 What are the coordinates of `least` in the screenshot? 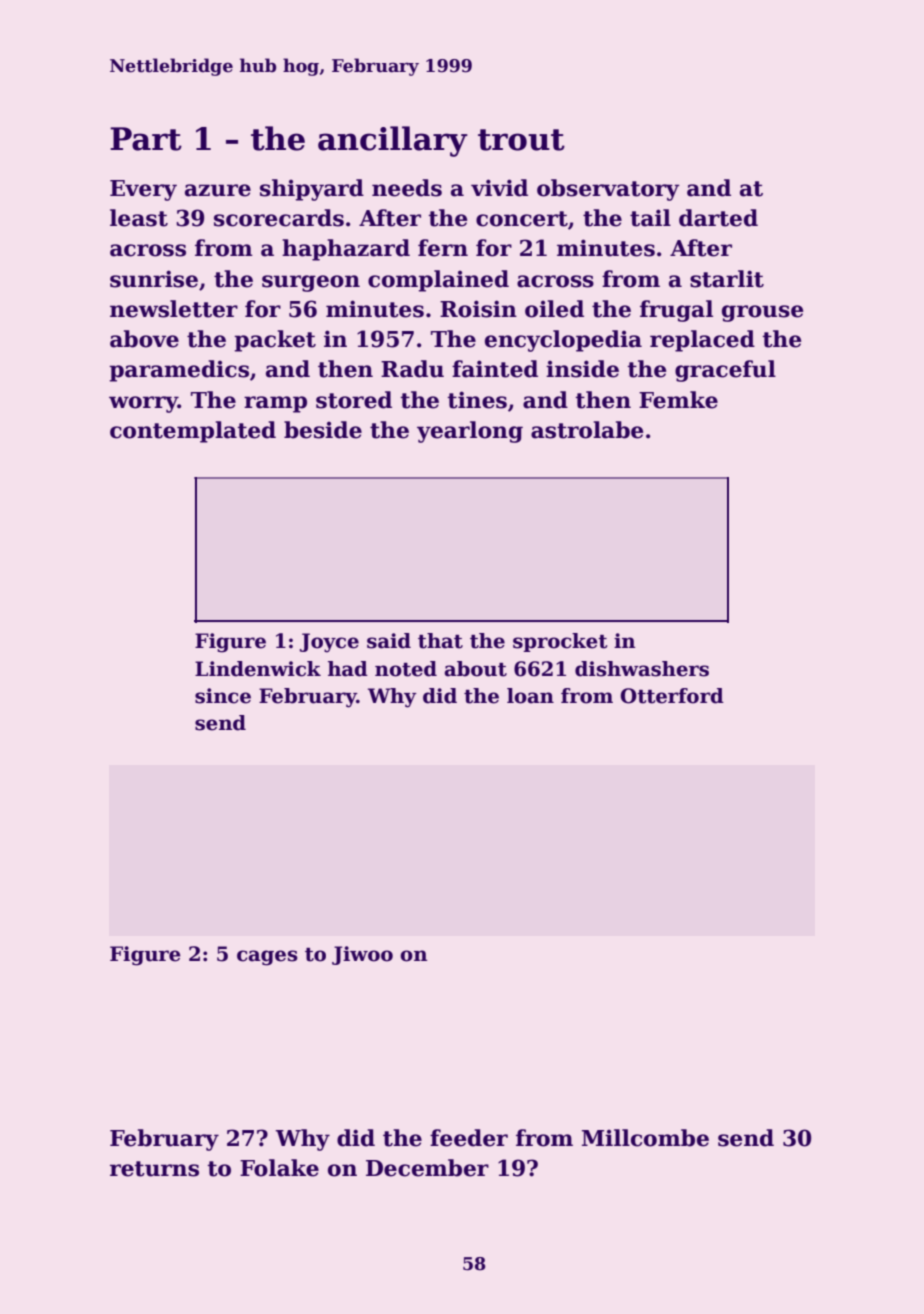 It's located at (139, 218).
